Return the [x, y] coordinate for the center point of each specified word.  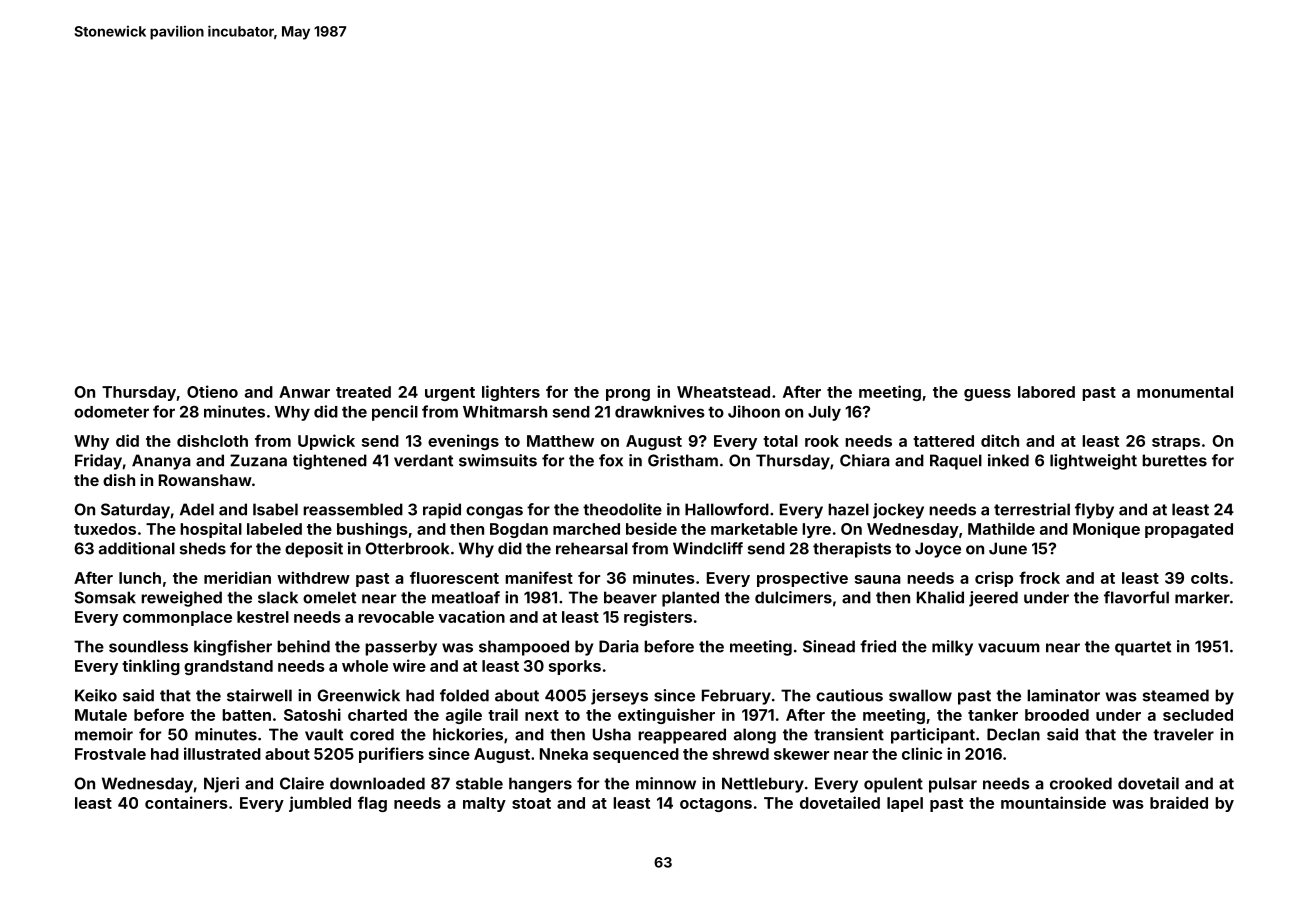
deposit [314, 550]
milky [952, 648]
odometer [111, 412]
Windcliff [708, 548]
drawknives [660, 411]
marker [1202, 597]
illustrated [222, 753]
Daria [619, 646]
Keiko [96, 695]
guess [987, 395]
